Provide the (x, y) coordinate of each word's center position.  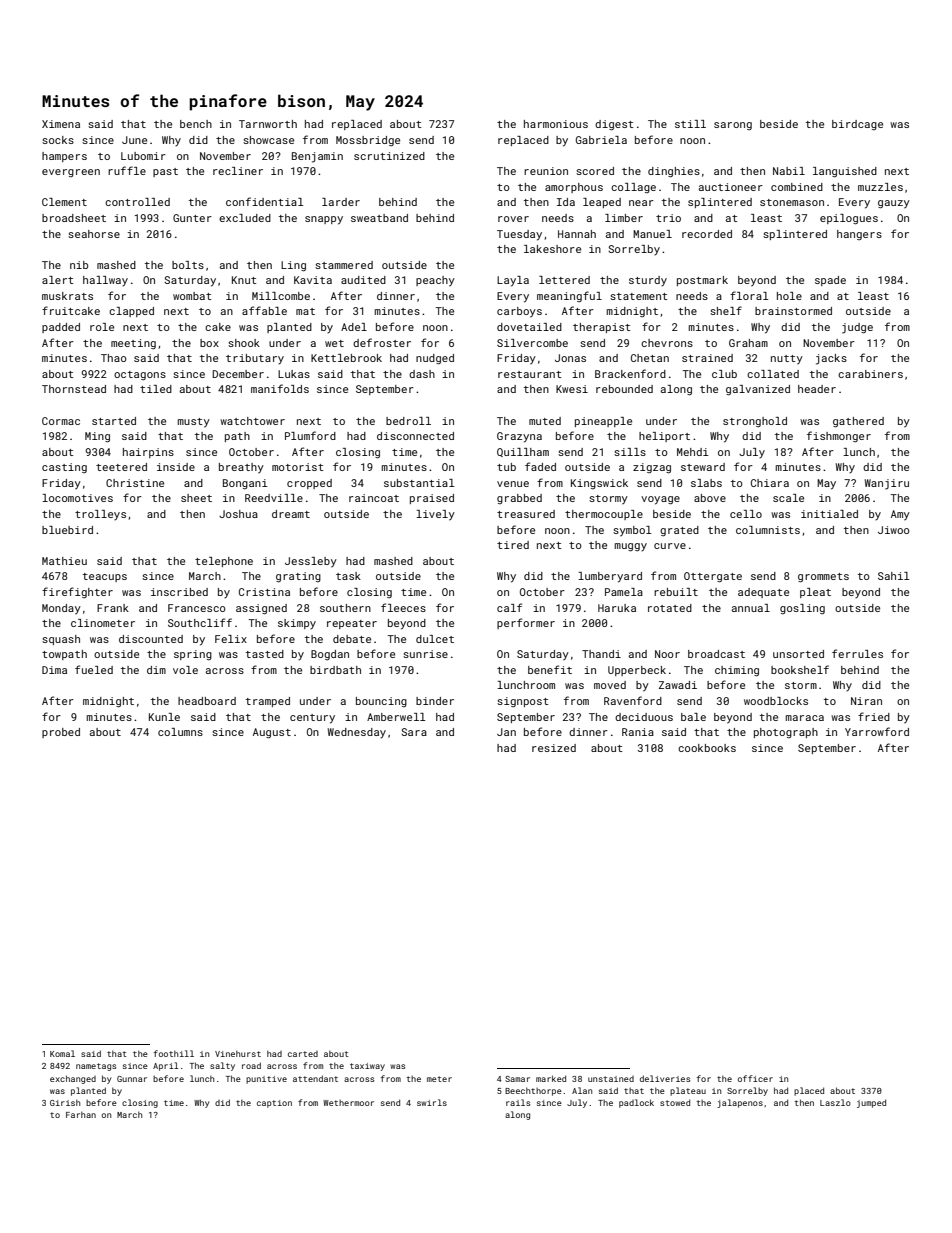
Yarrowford (877, 731)
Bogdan (330, 655)
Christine (135, 483)
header (817, 389)
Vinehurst (238, 1053)
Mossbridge (368, 141)
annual (751, 608)
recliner (238, 171)
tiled (156, 389)
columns (180, 732)
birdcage (857, 125)
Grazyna (519, 437)
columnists (768, 530)
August (272, 733)
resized (554, 748)
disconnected (415, 436)
